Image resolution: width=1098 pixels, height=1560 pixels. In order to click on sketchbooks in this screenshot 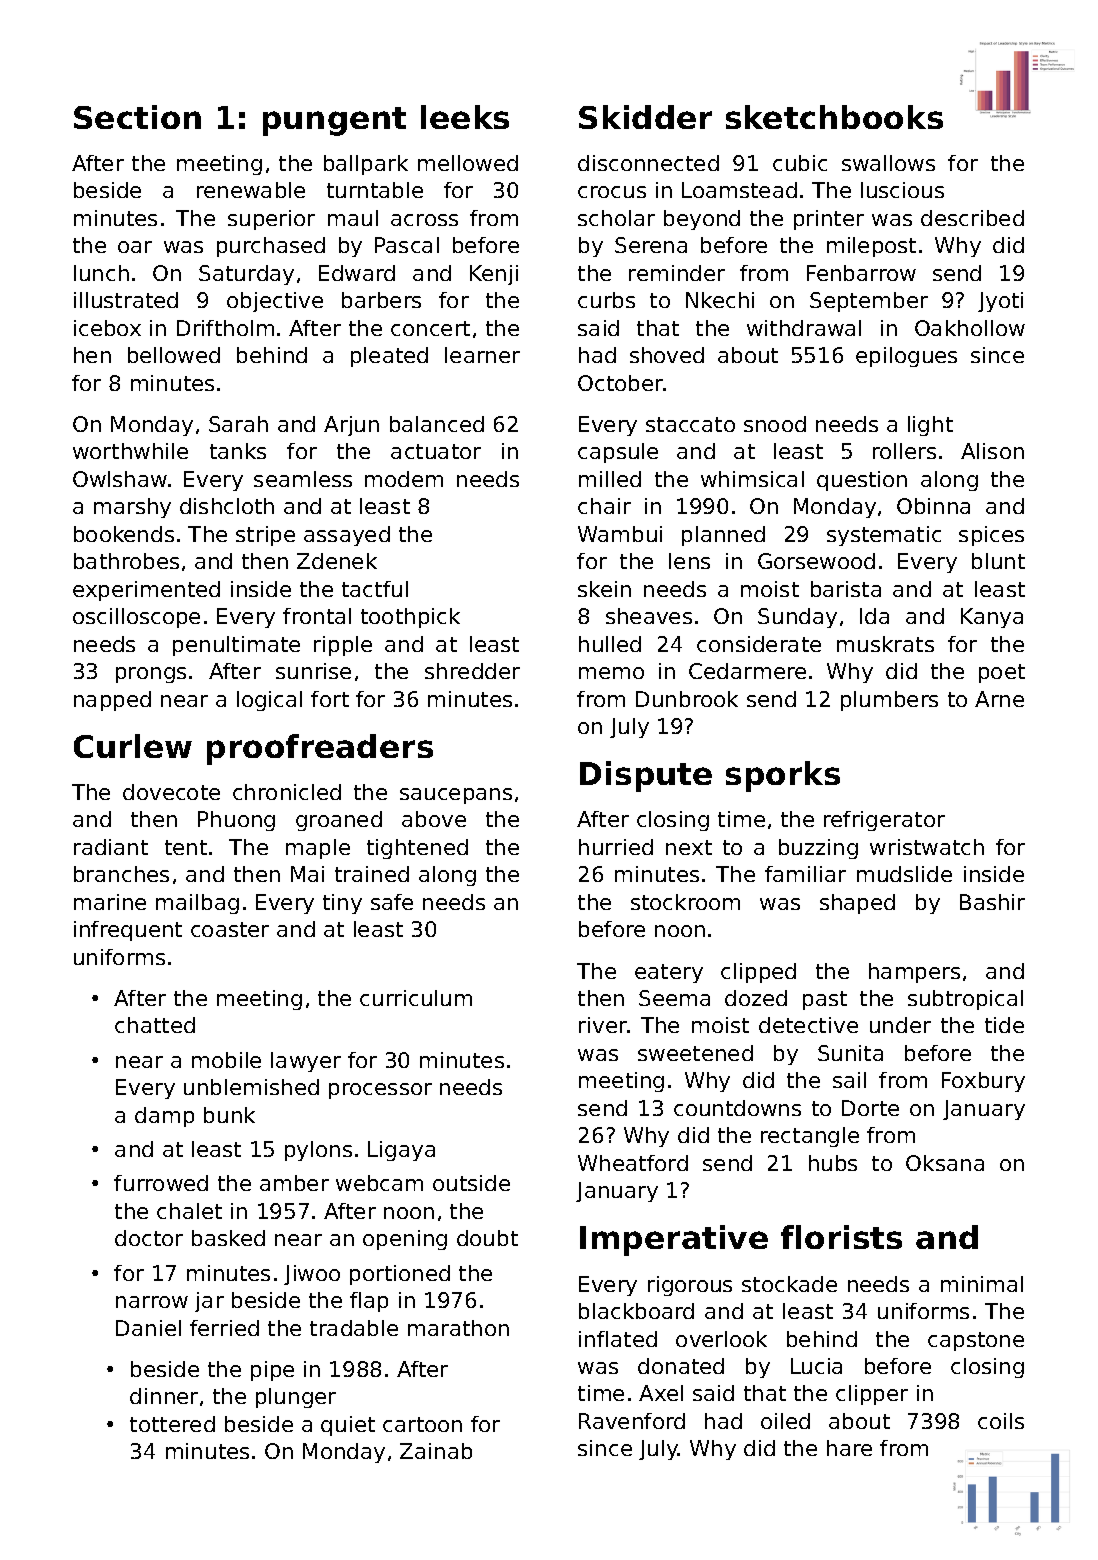, I will do `click(834, 117)`.
